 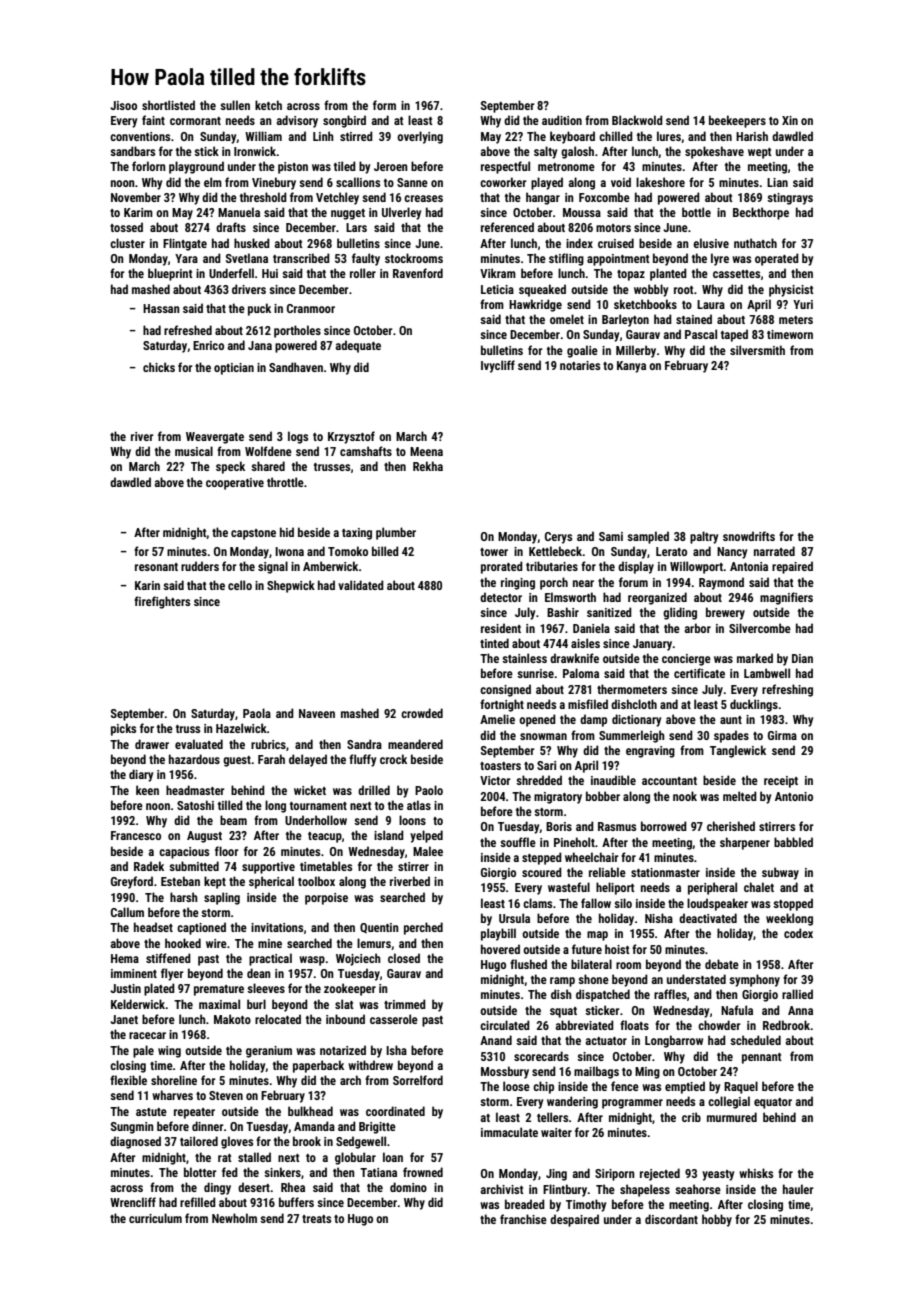 I want to click on optician, so click(x=234, y=369).
